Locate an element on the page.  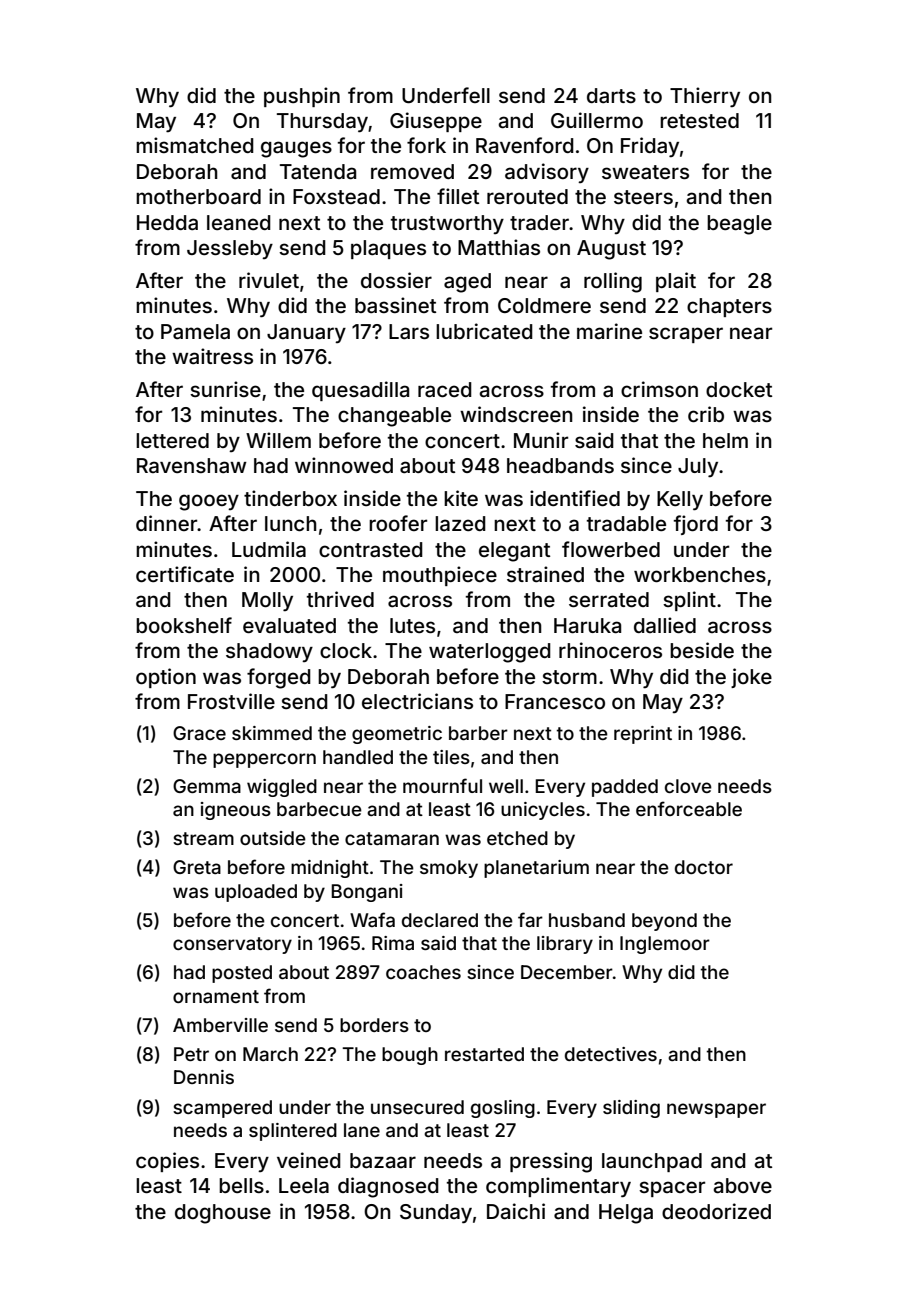
fillet is located at coordinates (458, 196).
